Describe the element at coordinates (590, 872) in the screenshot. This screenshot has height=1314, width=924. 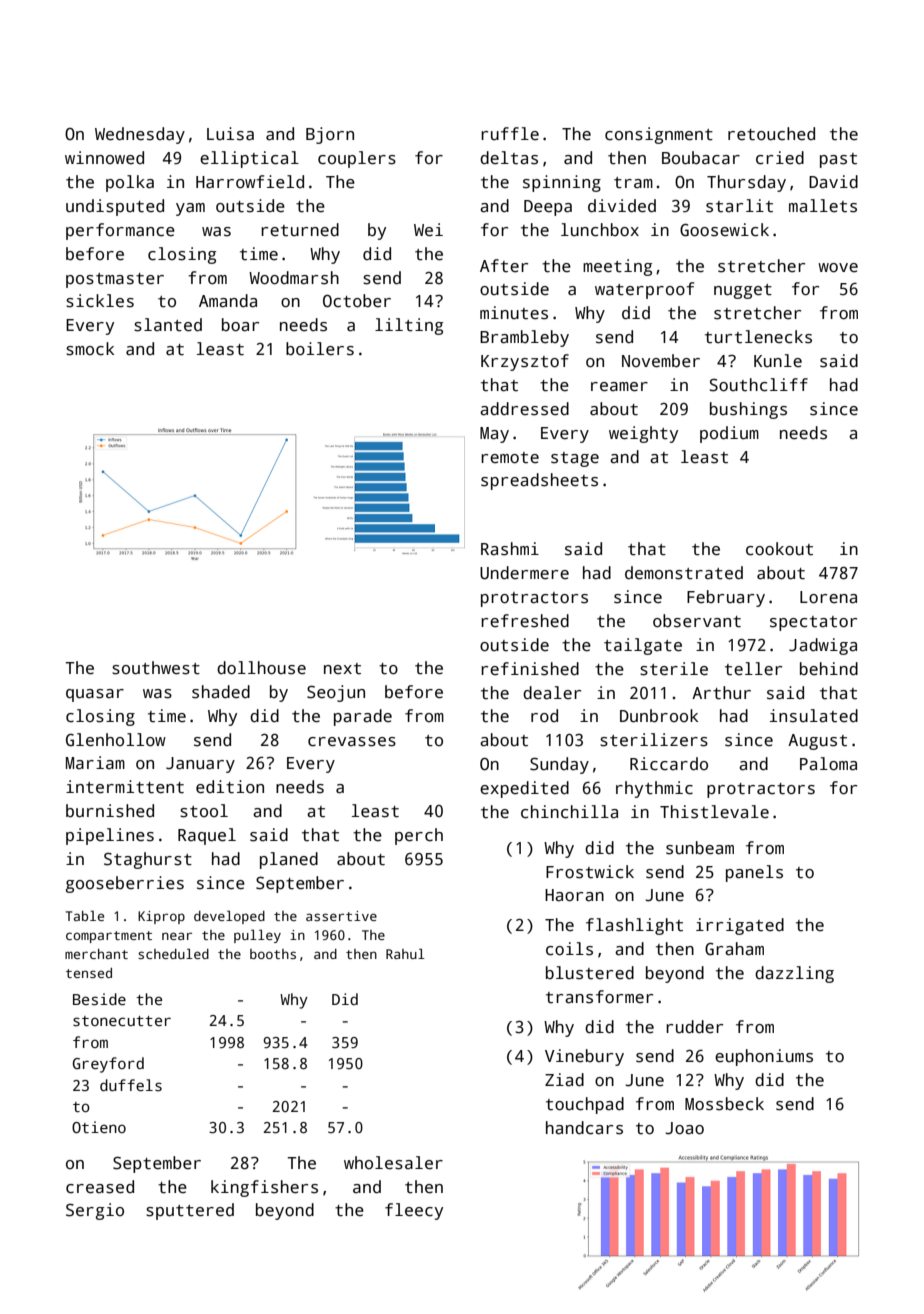
I see `Frostwick` at that location.
